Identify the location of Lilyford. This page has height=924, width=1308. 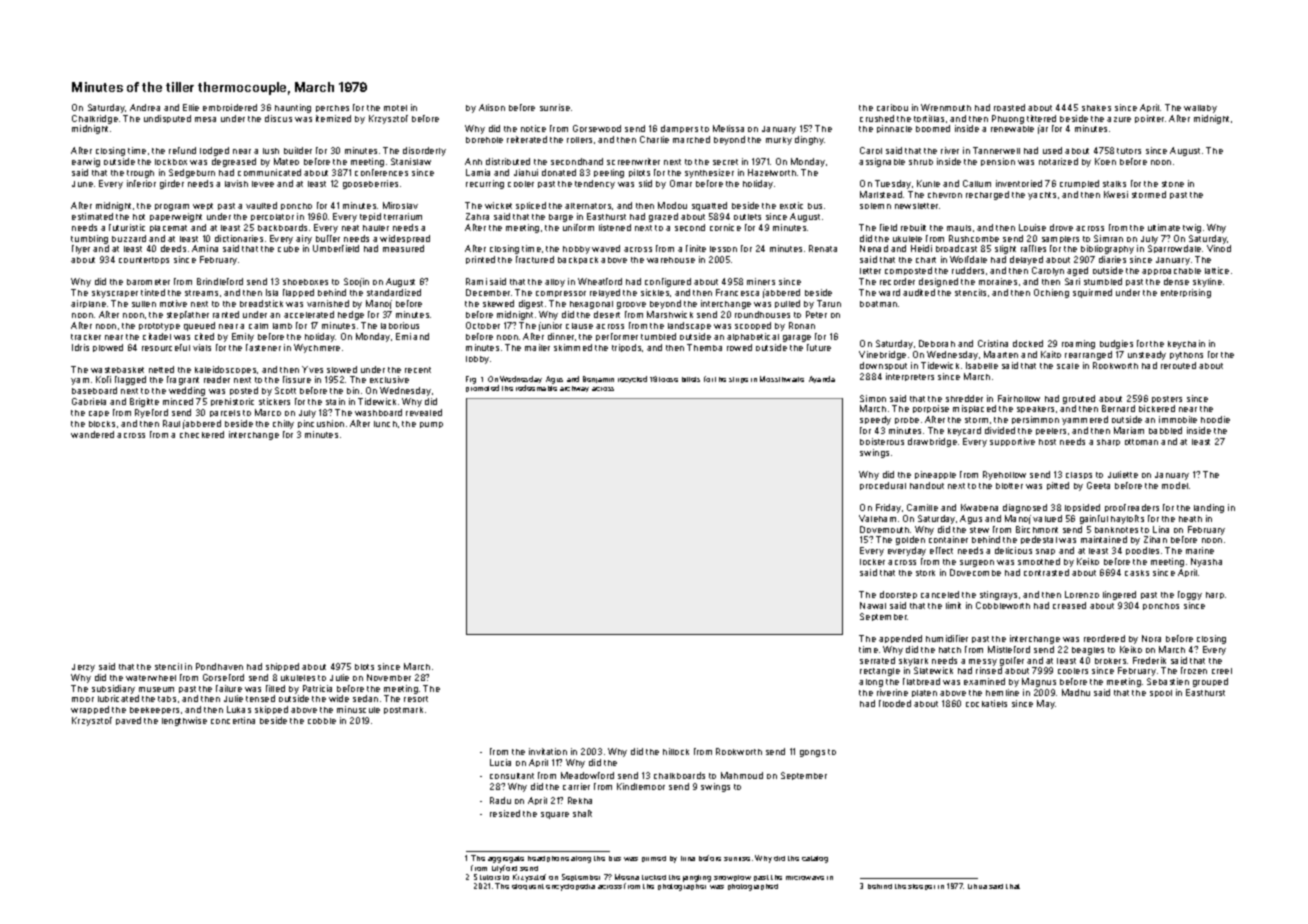
(504, 869).
